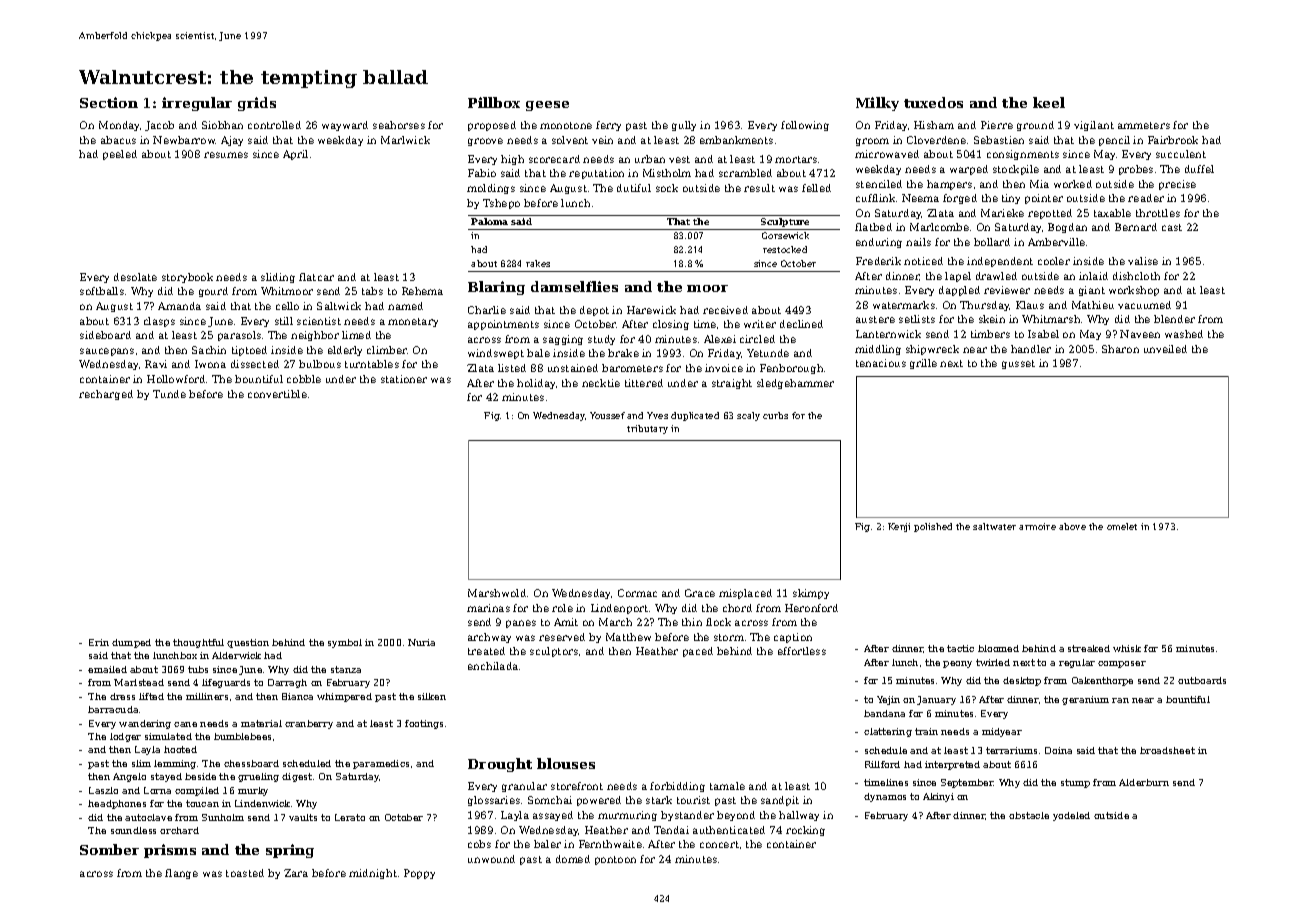  I want to click on gully, so click(684, 126).
